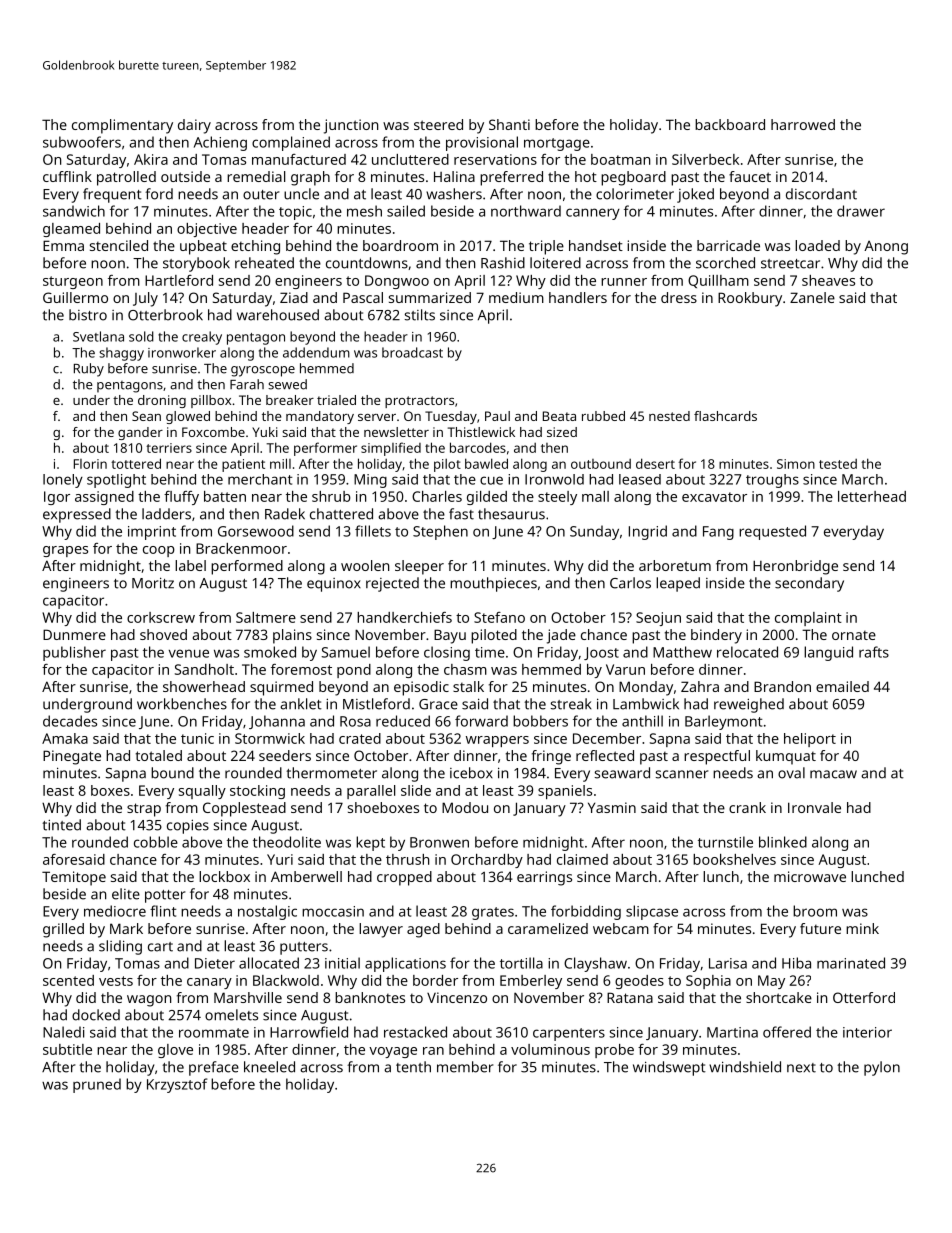  What do you see at coordinates (140, 433) in the image?
I see `gander` at bounding box center [140, 433].
